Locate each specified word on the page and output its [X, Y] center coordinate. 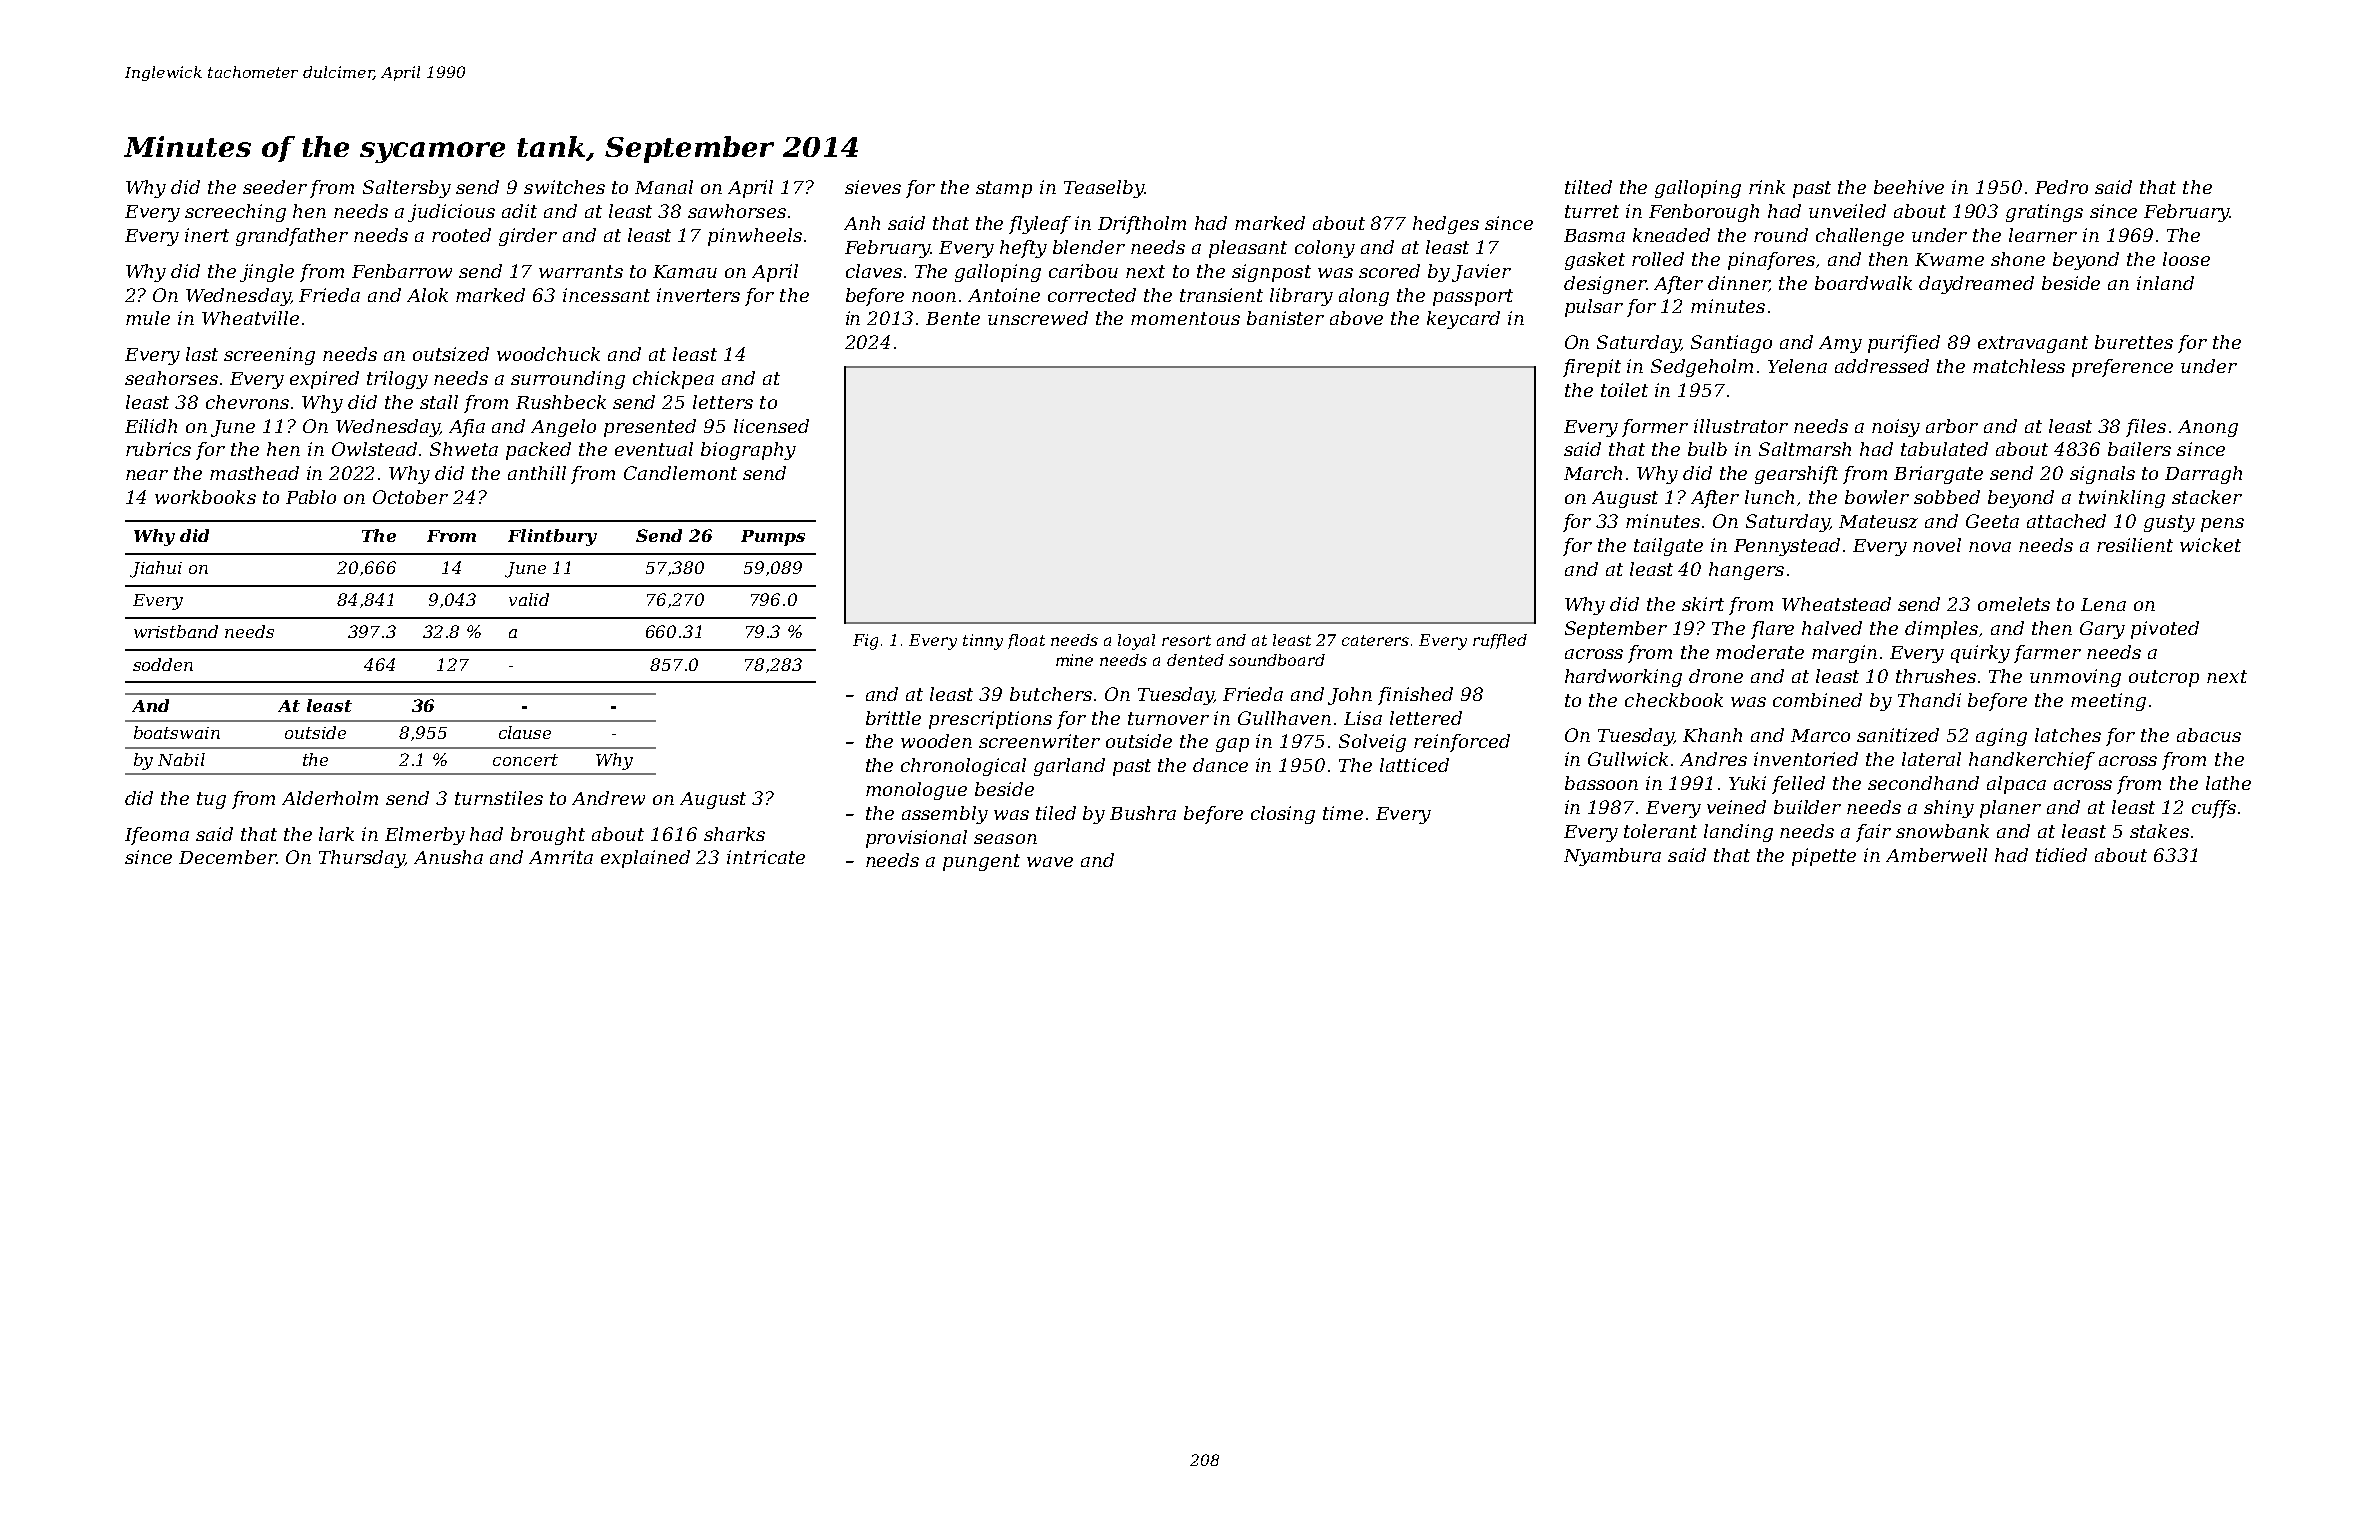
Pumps [773, 538]
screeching [235, 213]
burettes [2134, 342]
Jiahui [156, 569]
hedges [1446, 225]
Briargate [1938, 475]
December [227, 857]
